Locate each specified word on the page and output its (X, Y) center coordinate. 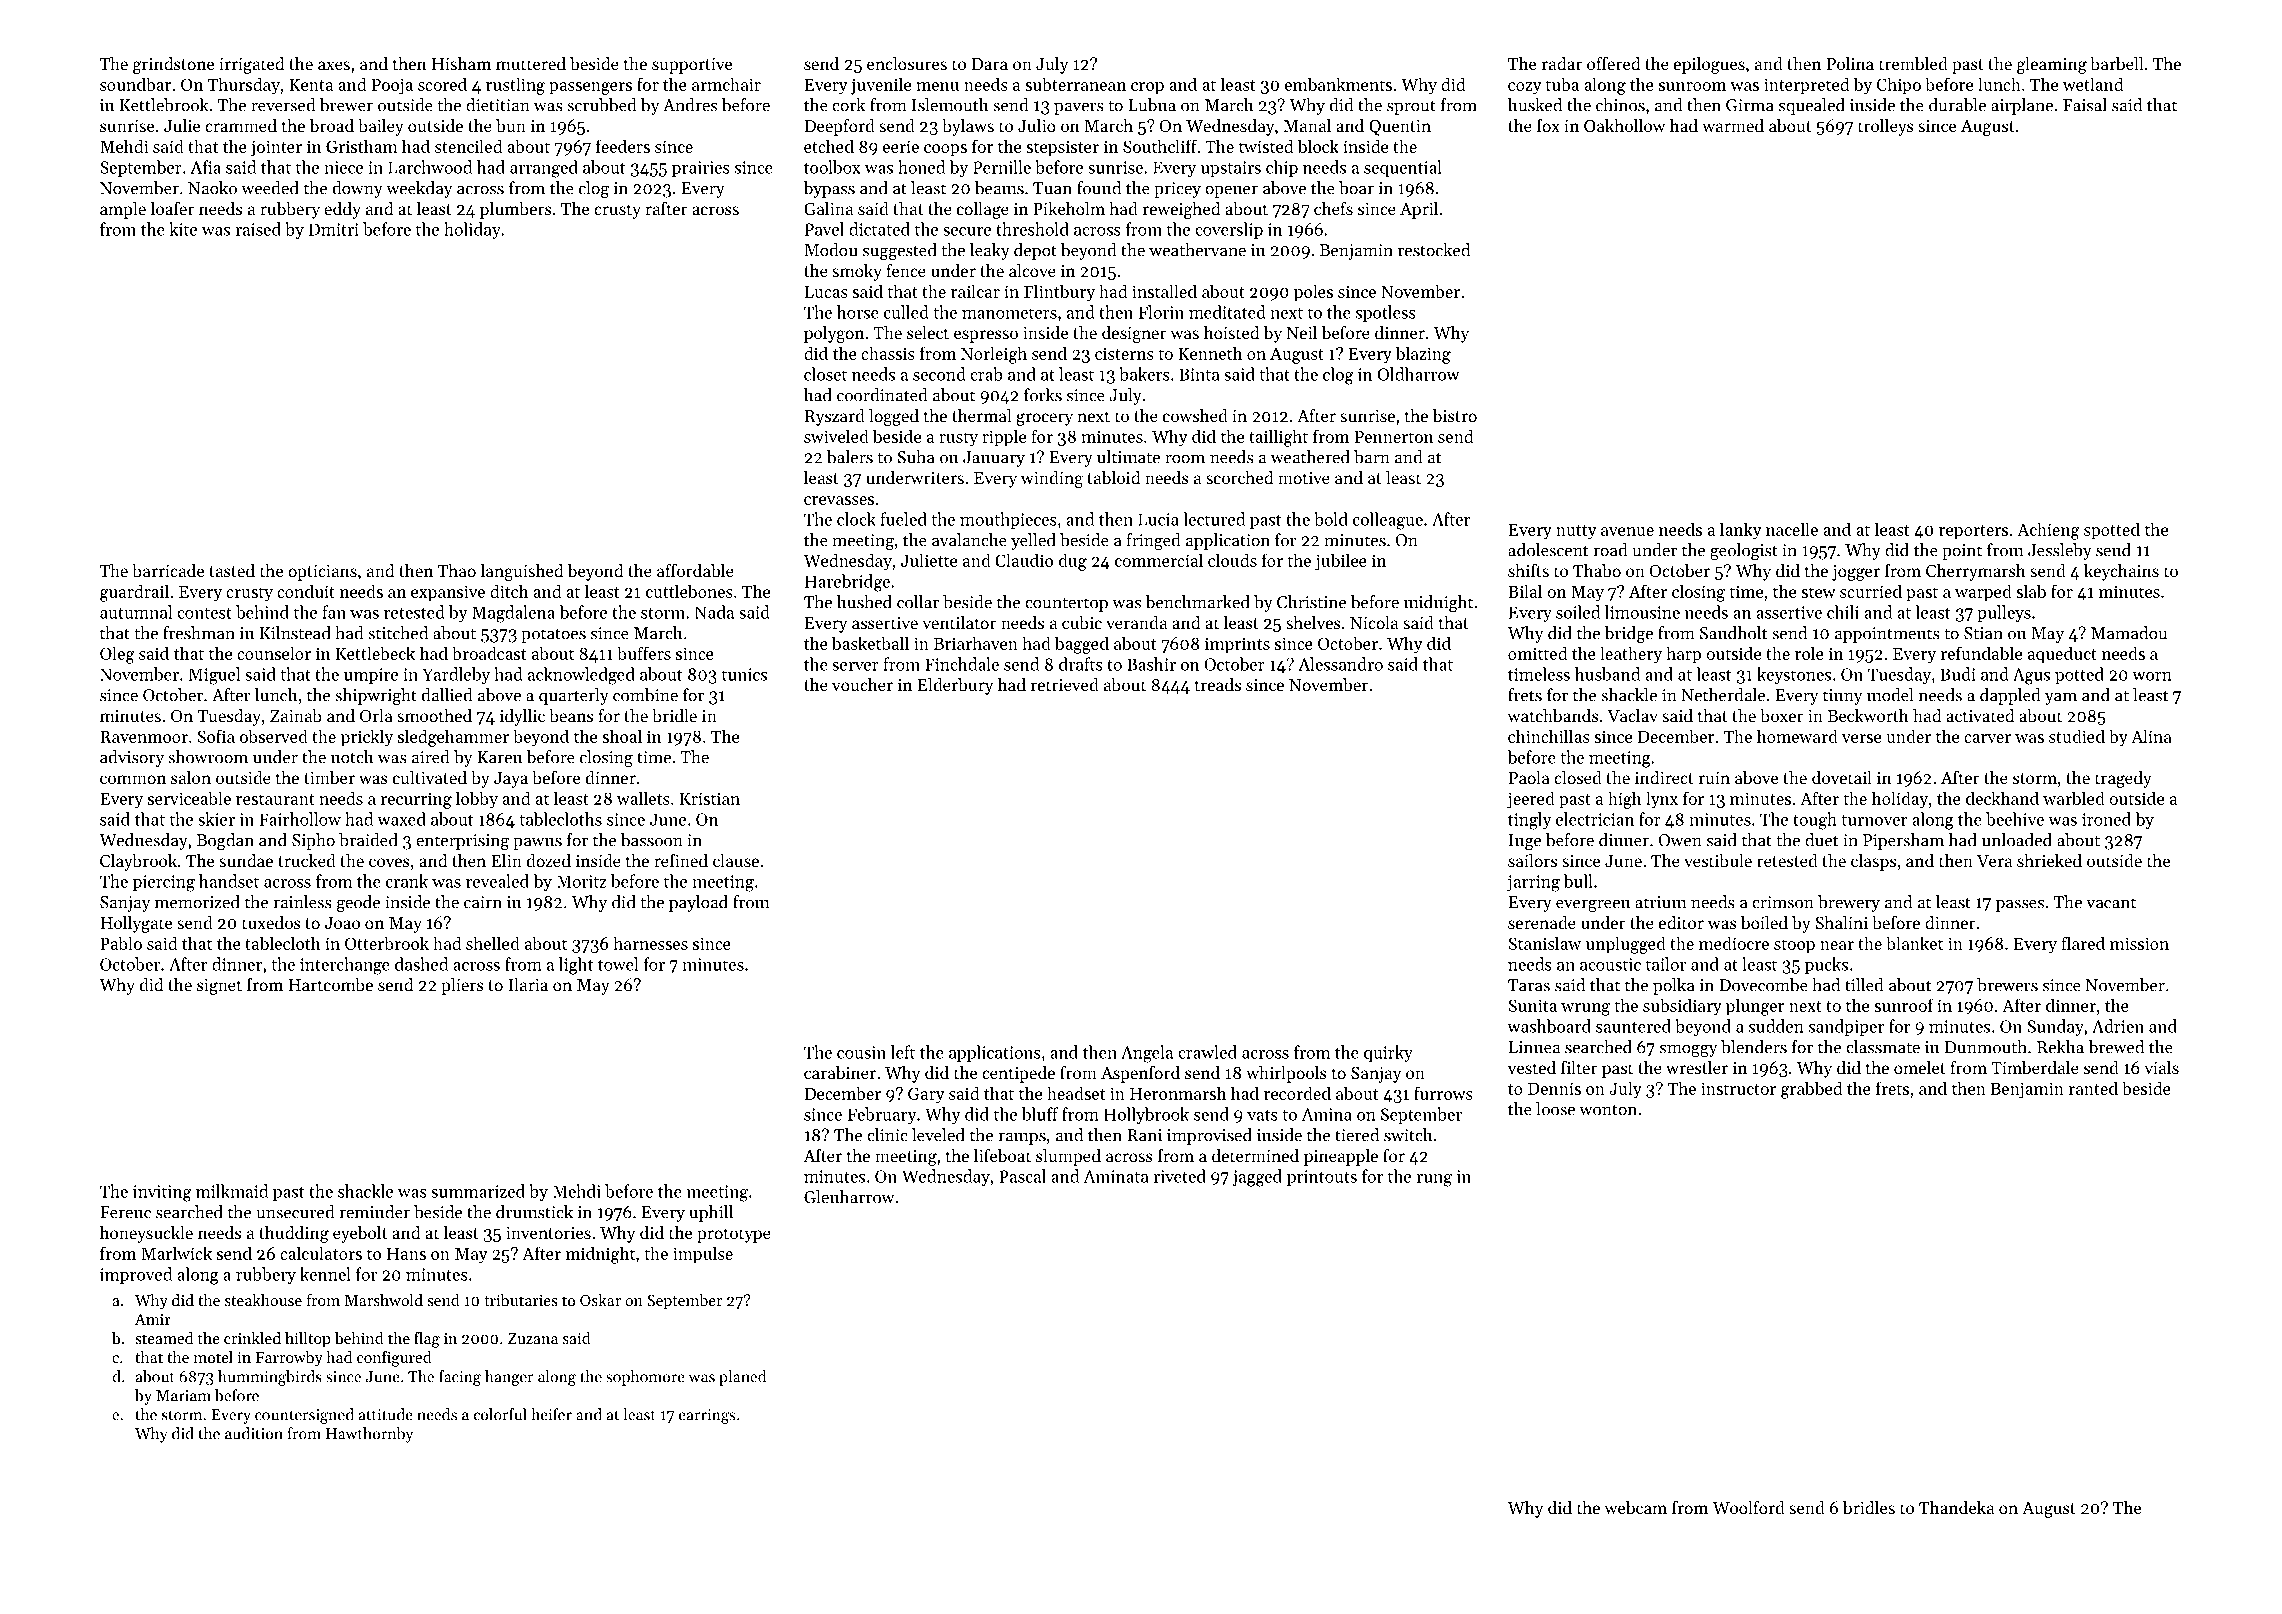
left (903, 1052)
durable (1957, 105)
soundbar (136, 84)
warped (1983, 593)
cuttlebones (689, 591)
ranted (2093, 1088)
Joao (342, 923)
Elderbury (955, 686)
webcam (1636, 1507)
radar (1562, 63)
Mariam (183, 1396)
